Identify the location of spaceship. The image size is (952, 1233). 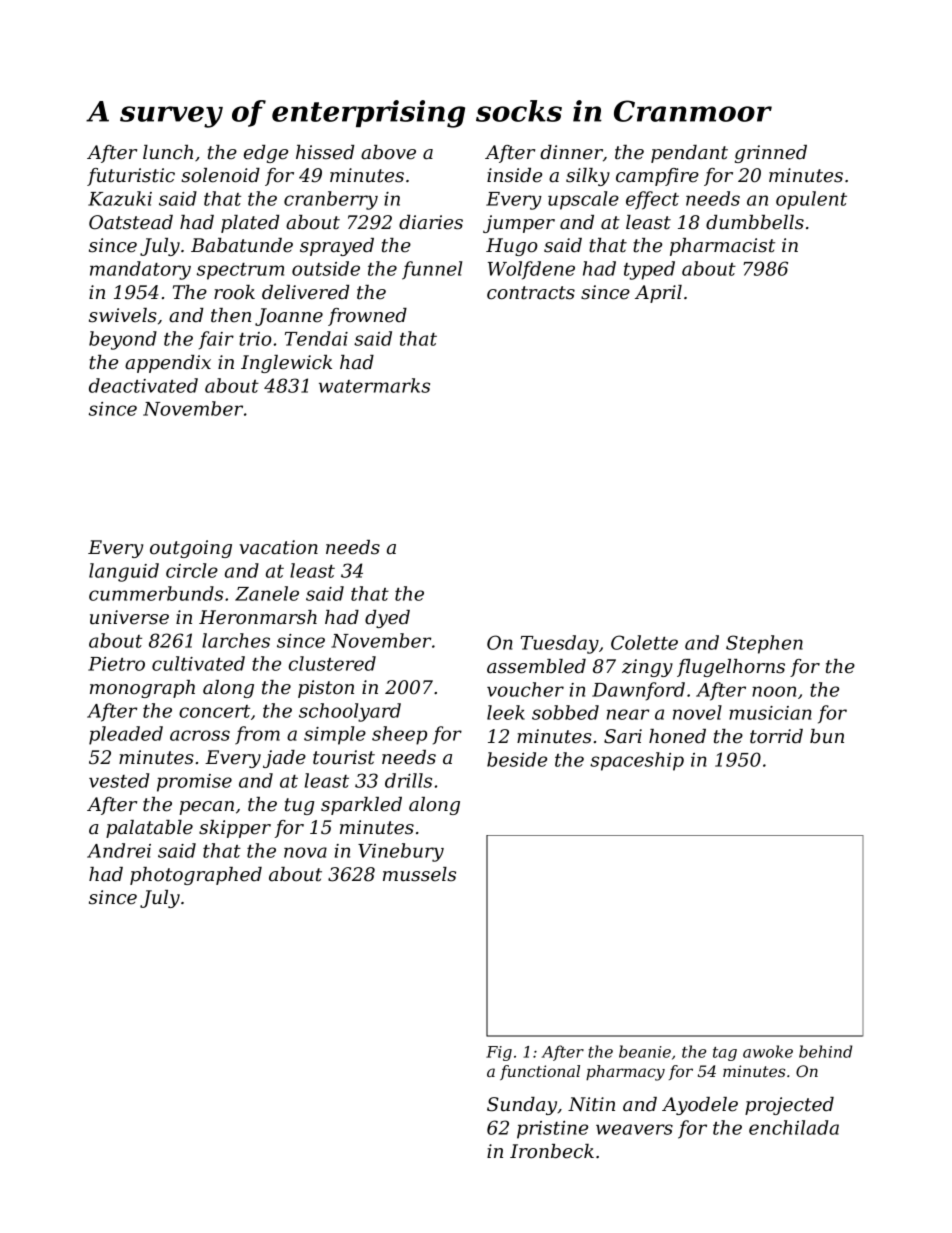
(637, 761).
